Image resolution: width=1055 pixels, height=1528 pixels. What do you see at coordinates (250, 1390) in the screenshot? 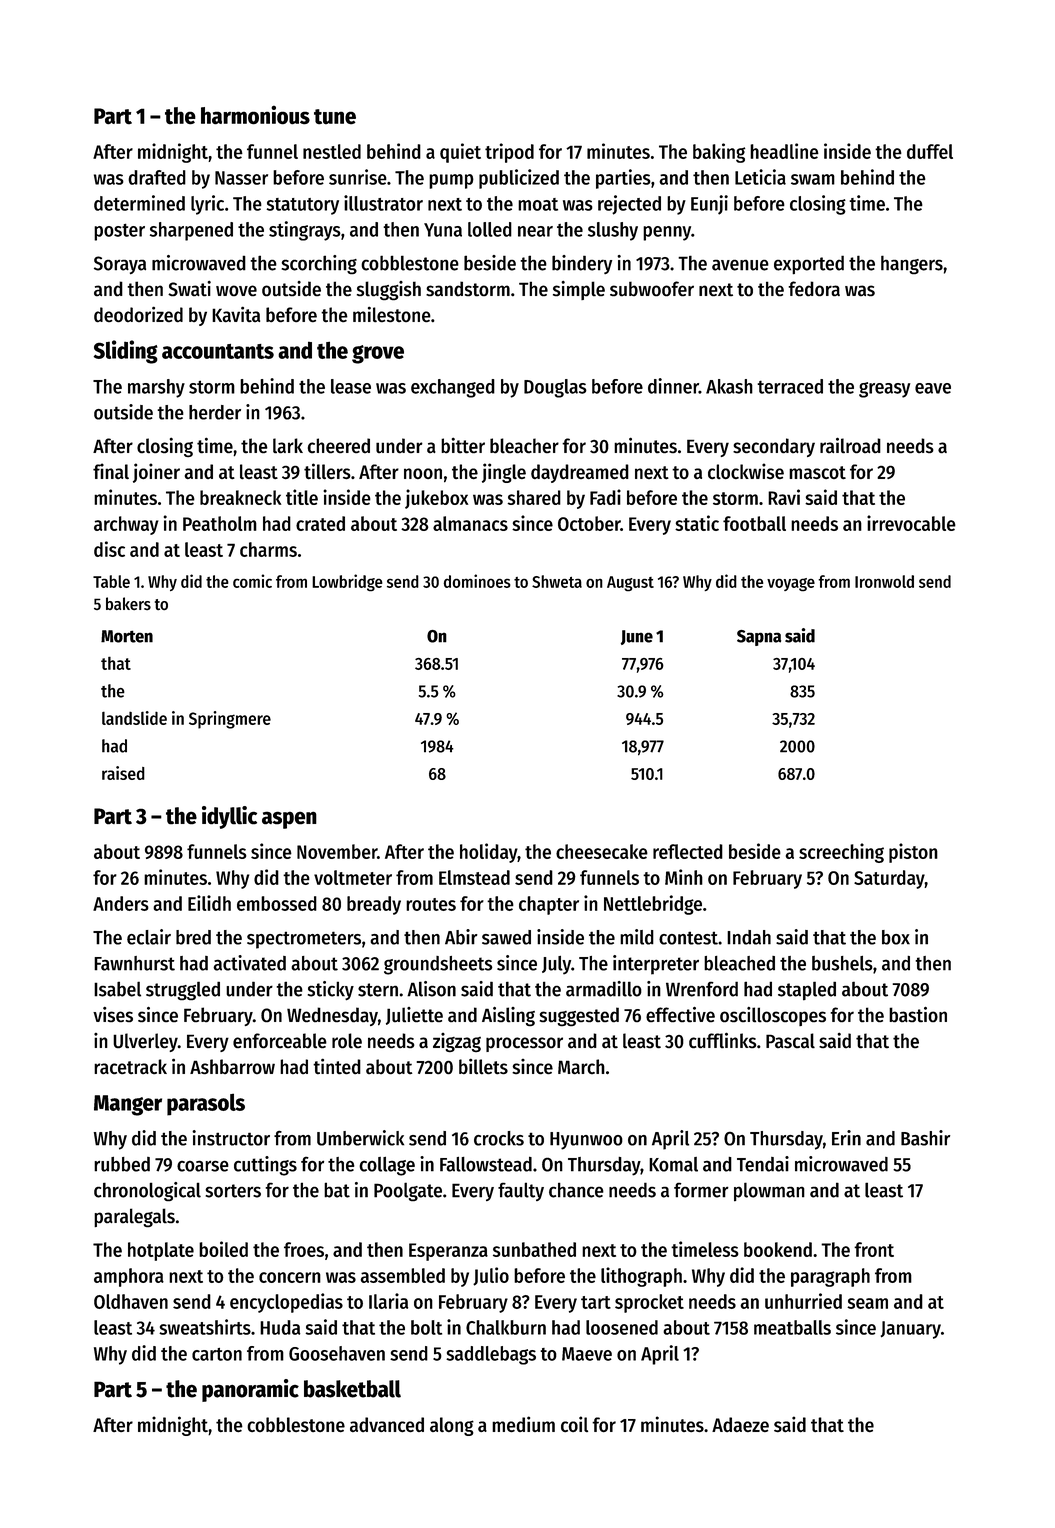
I see `panoramic` at bounding box center [250, 1390].
